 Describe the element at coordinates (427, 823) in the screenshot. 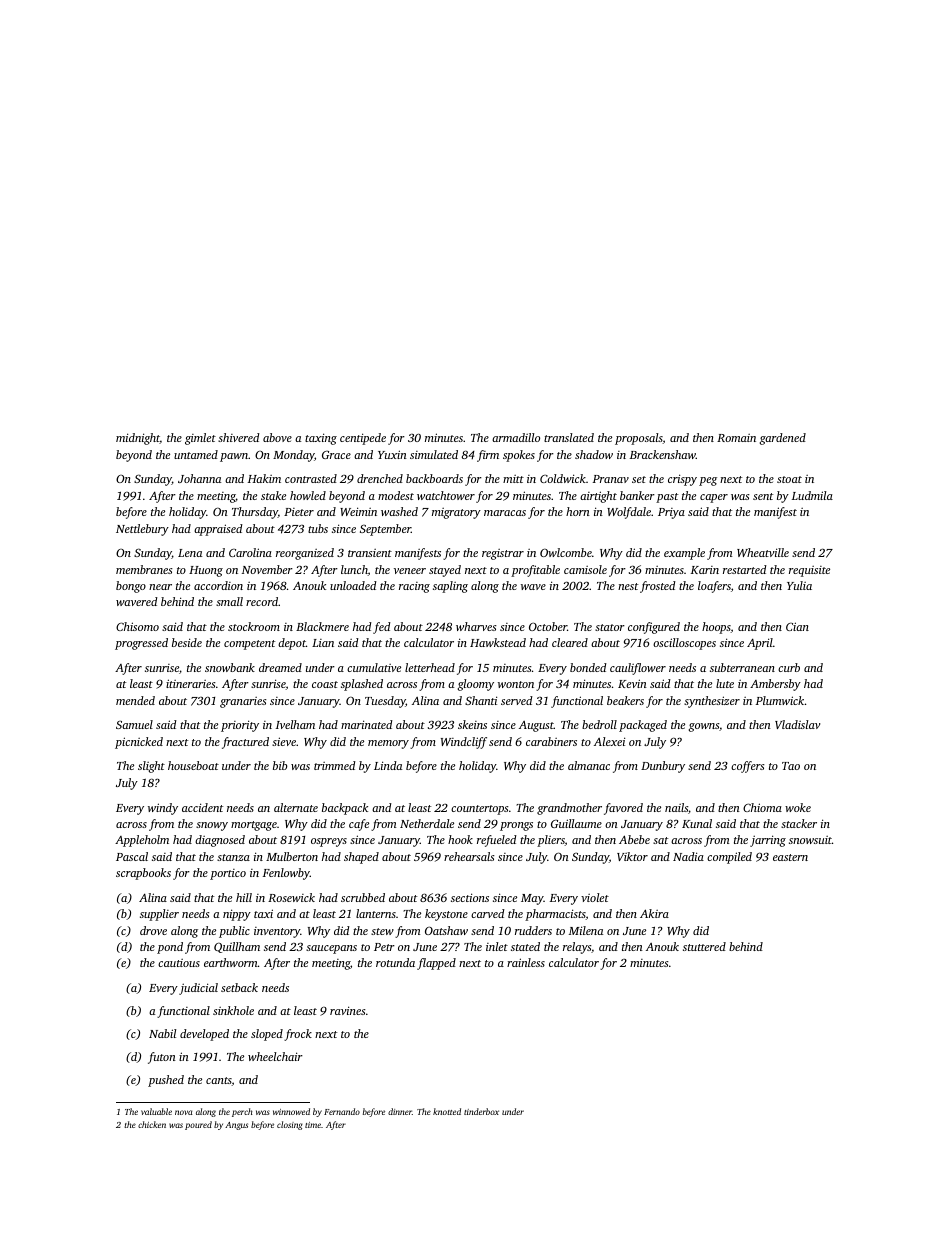

I see `Netherdale` at that location.
